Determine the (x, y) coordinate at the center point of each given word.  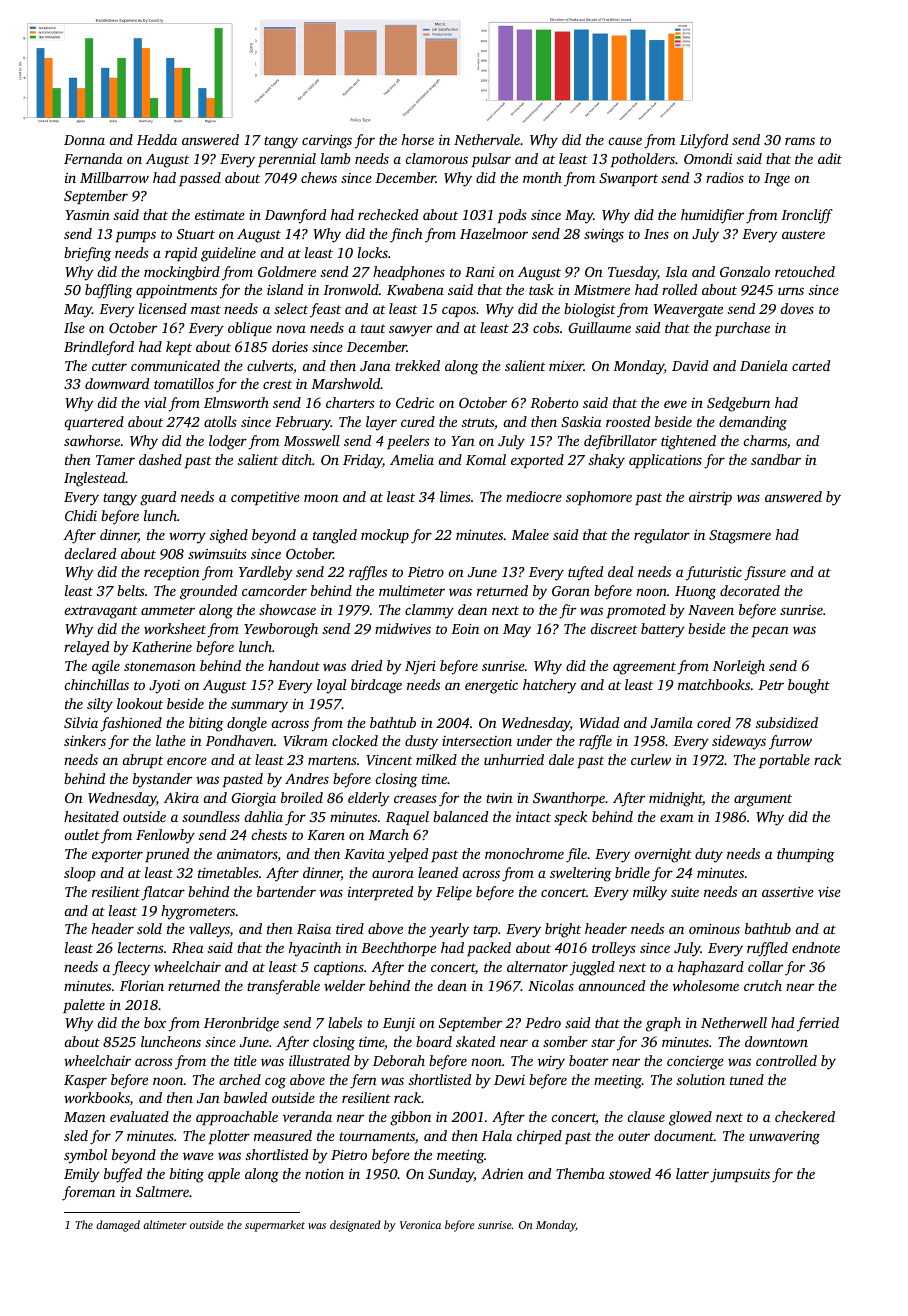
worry (187, 538)
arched (240, 1079)
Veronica (420, 1225)
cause (625, 141)
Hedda (157, 139)
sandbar (776, 459)
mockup (385, 536)
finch (406, 235)
